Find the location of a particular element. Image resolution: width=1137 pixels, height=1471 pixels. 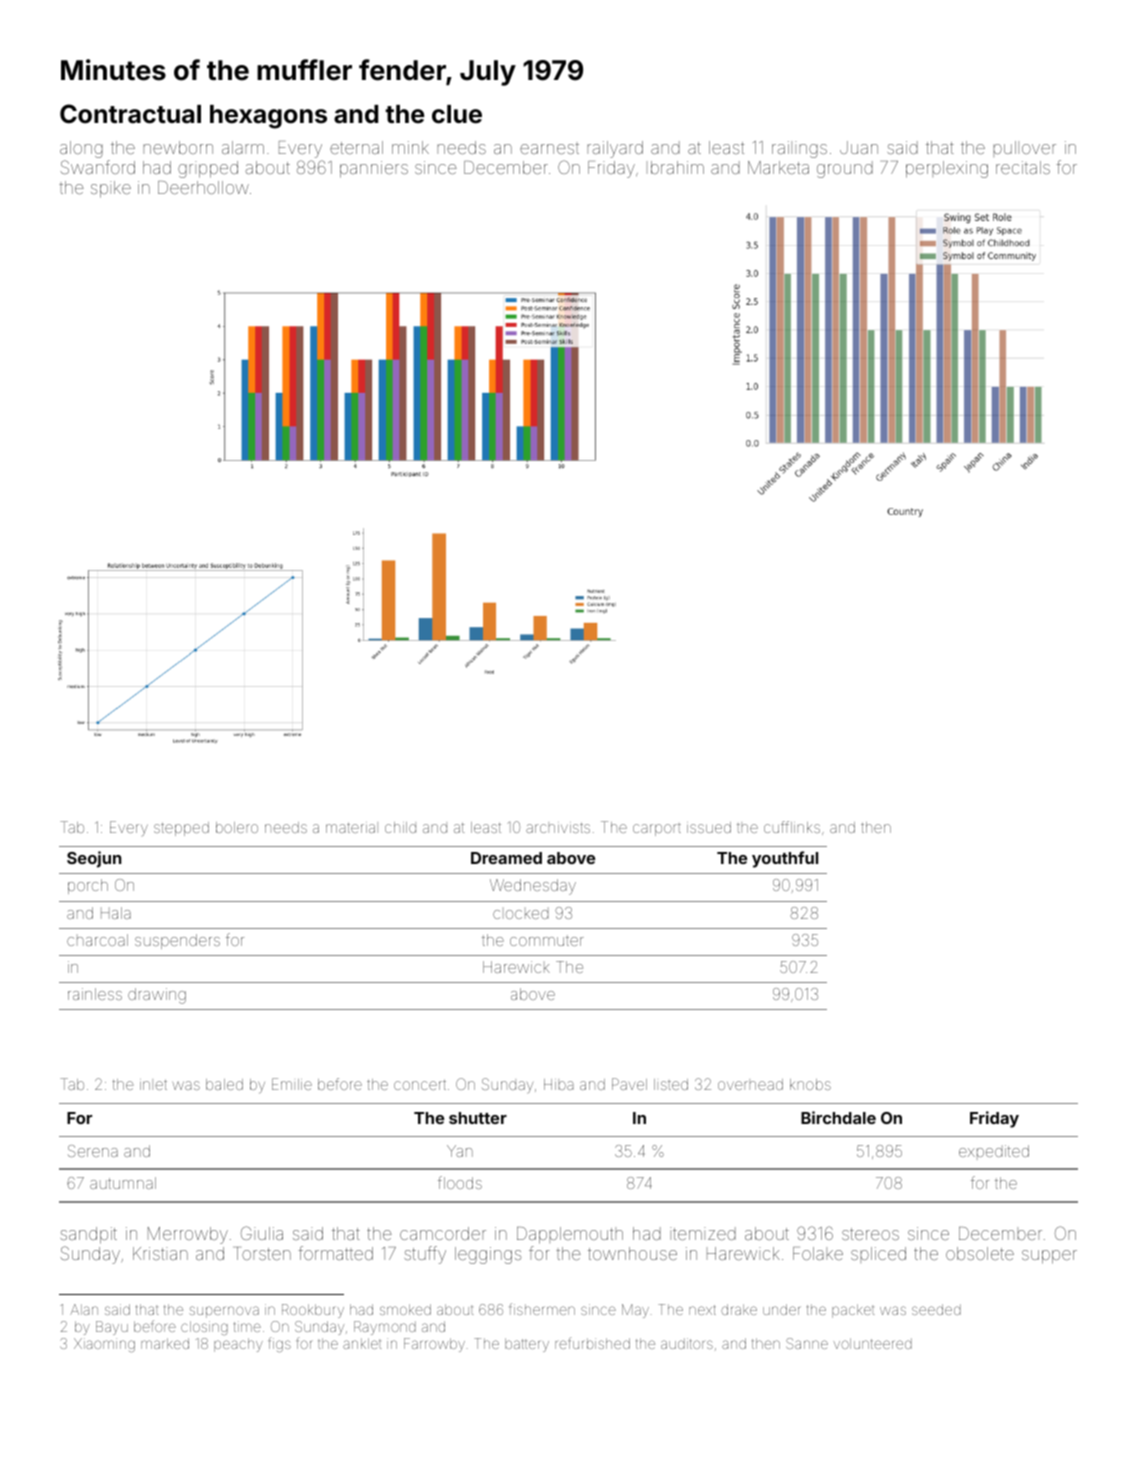

panniers is located at coordinates (374, 169).
